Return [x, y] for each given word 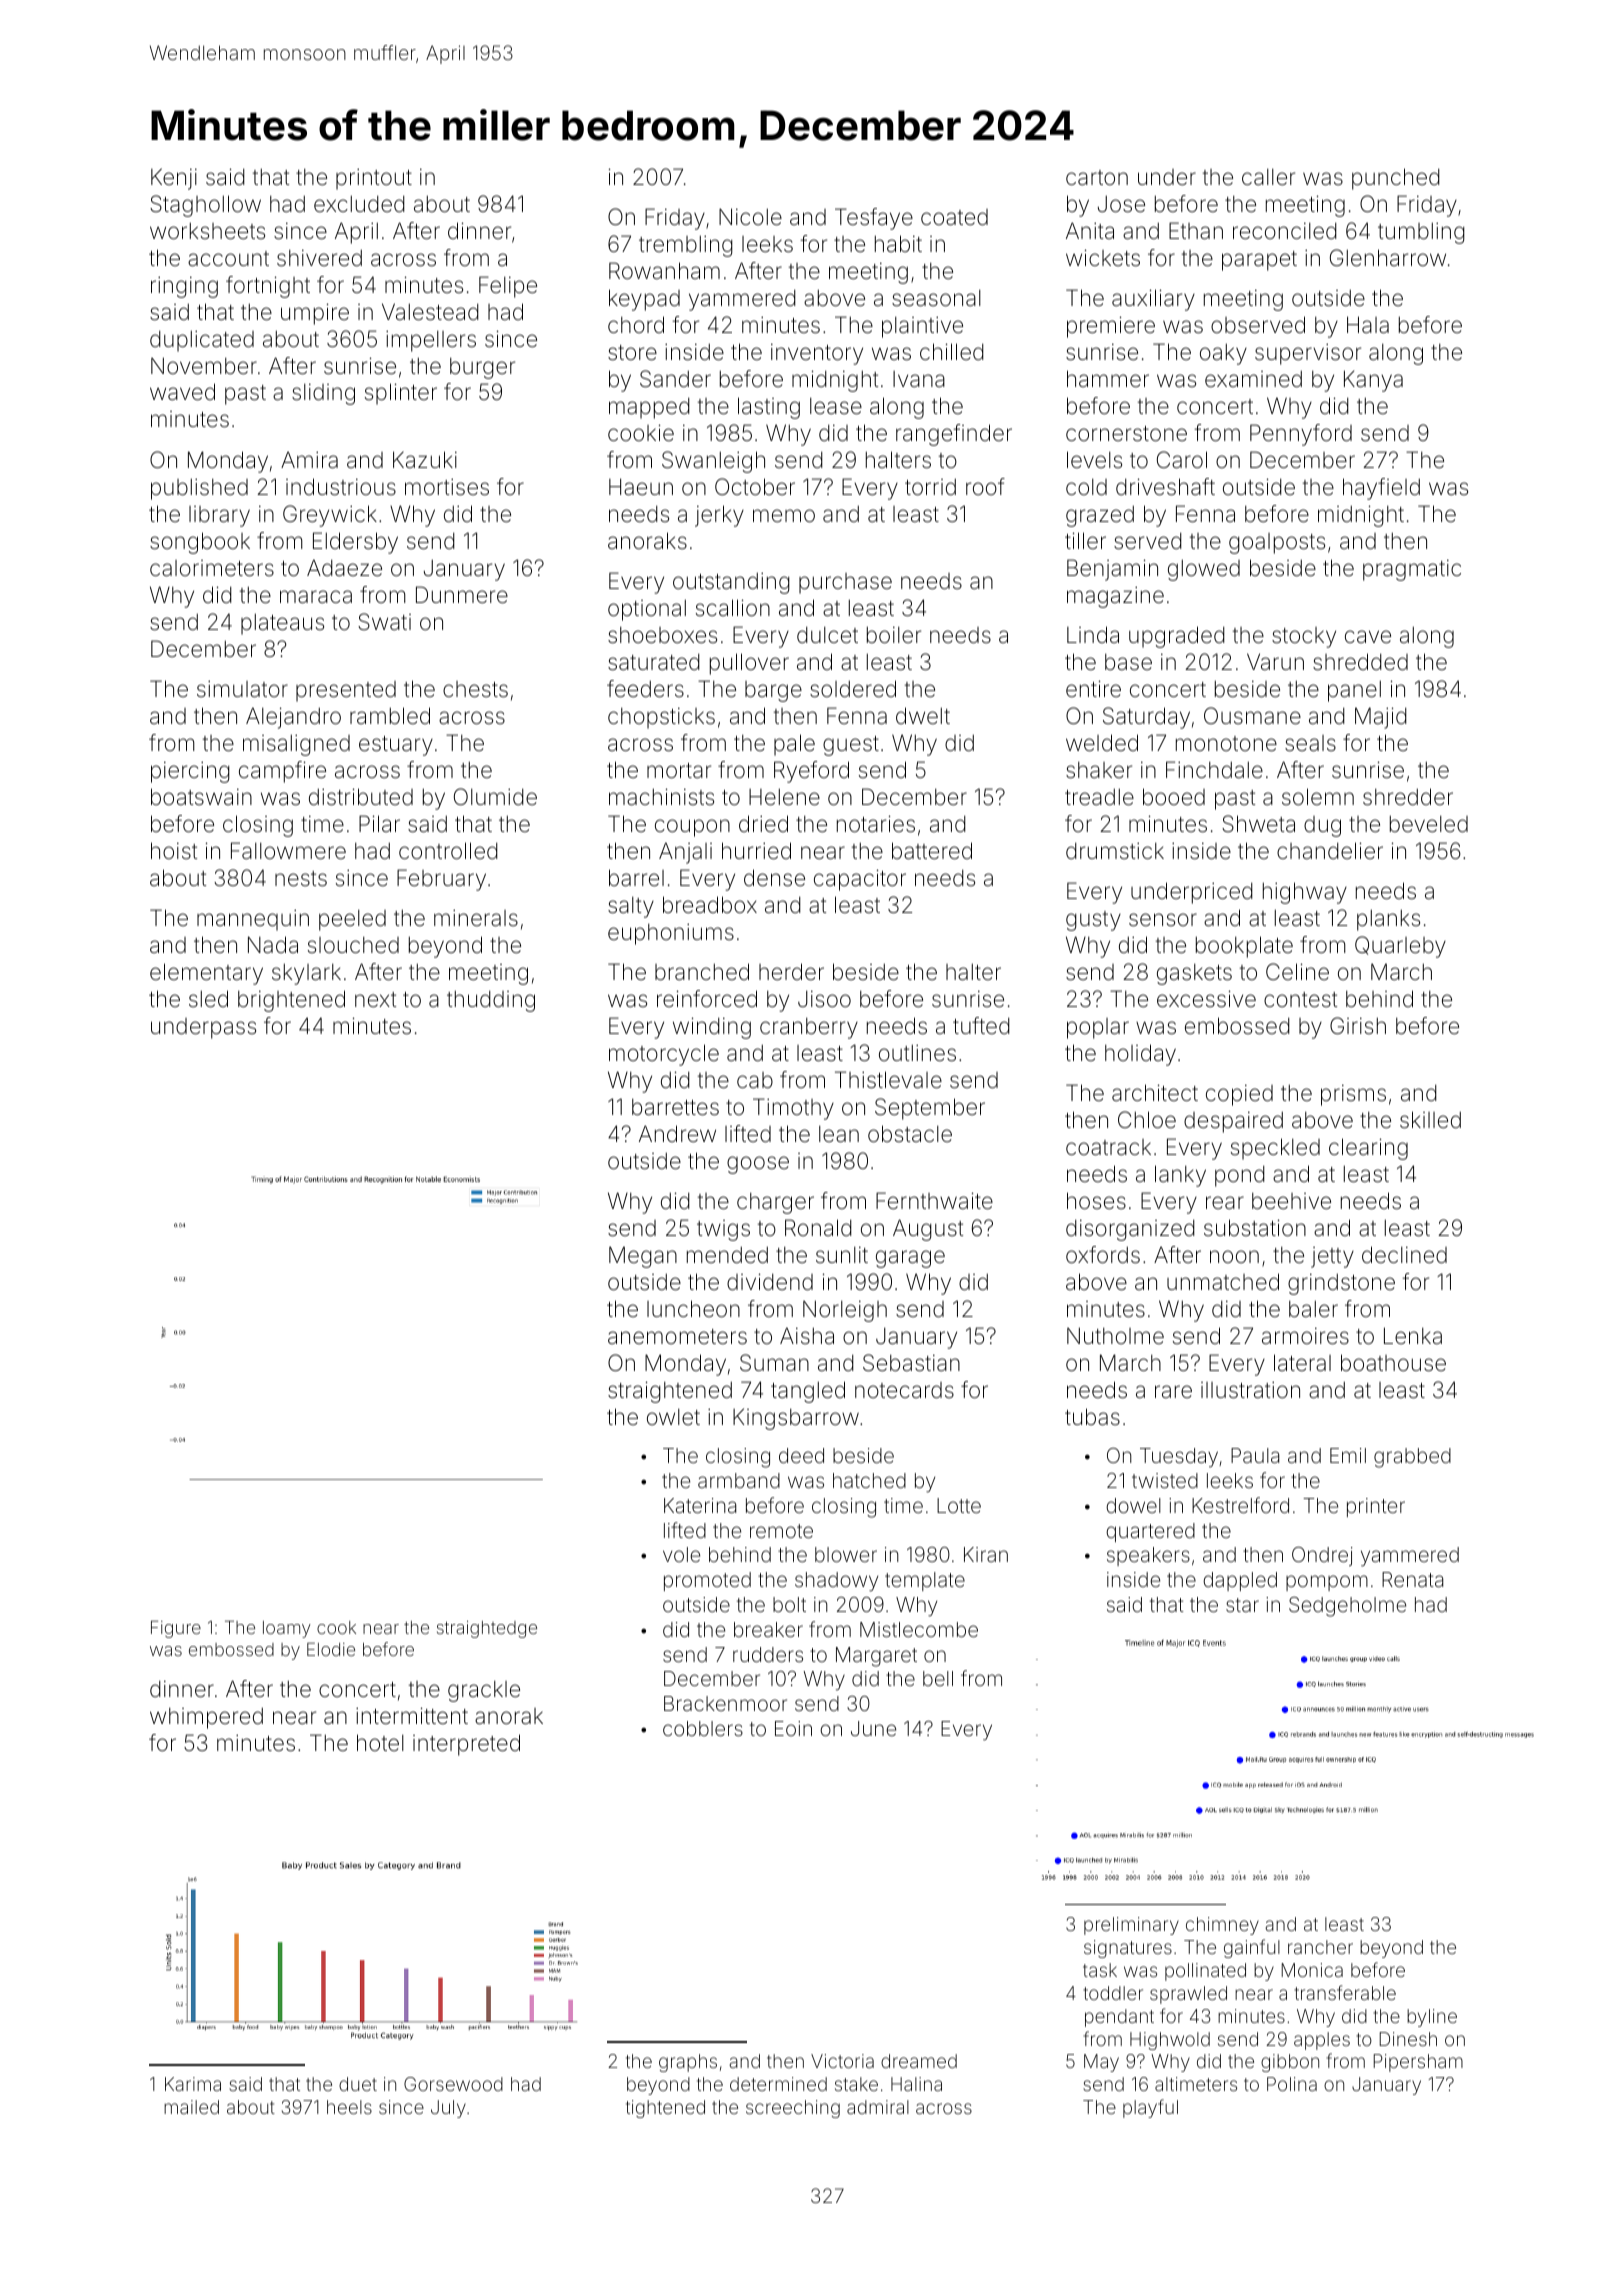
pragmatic [1412, 570]
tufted [981, 1025]
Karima [193, 2084]
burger [482, 368]
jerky [719, 516]
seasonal [936, 298]
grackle [484, 1691]
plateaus [282, 624]
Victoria [842, 2061]
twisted [1165, 1480]
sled [208, 999]
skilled [1430, 1120]
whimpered [206, 1718]
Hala [1368, 325]
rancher [1320, 1947]
